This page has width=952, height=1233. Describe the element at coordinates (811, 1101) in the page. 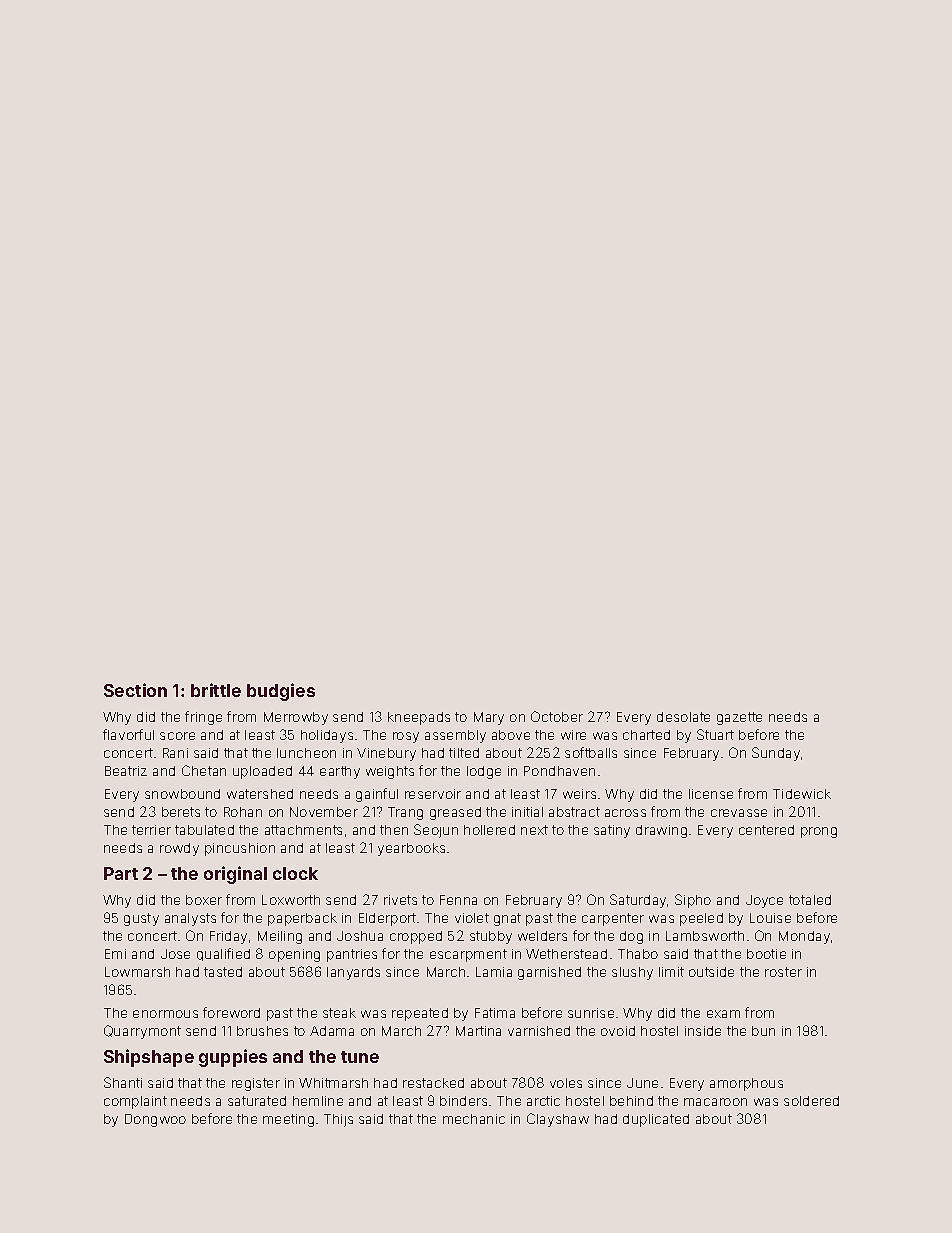

I see `soldered` at that location.
